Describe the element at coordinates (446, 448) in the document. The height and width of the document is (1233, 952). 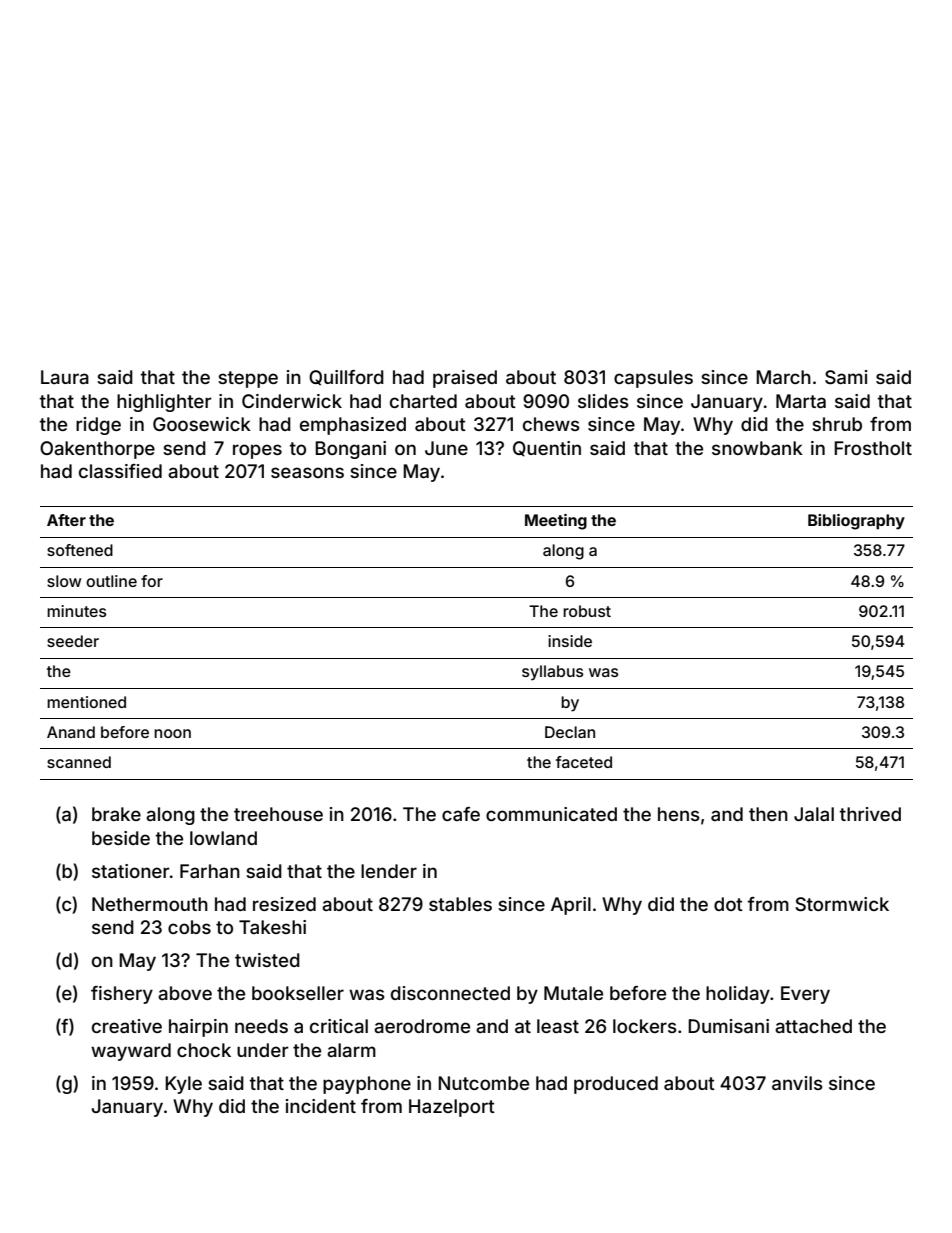
I see `June` at that location.
